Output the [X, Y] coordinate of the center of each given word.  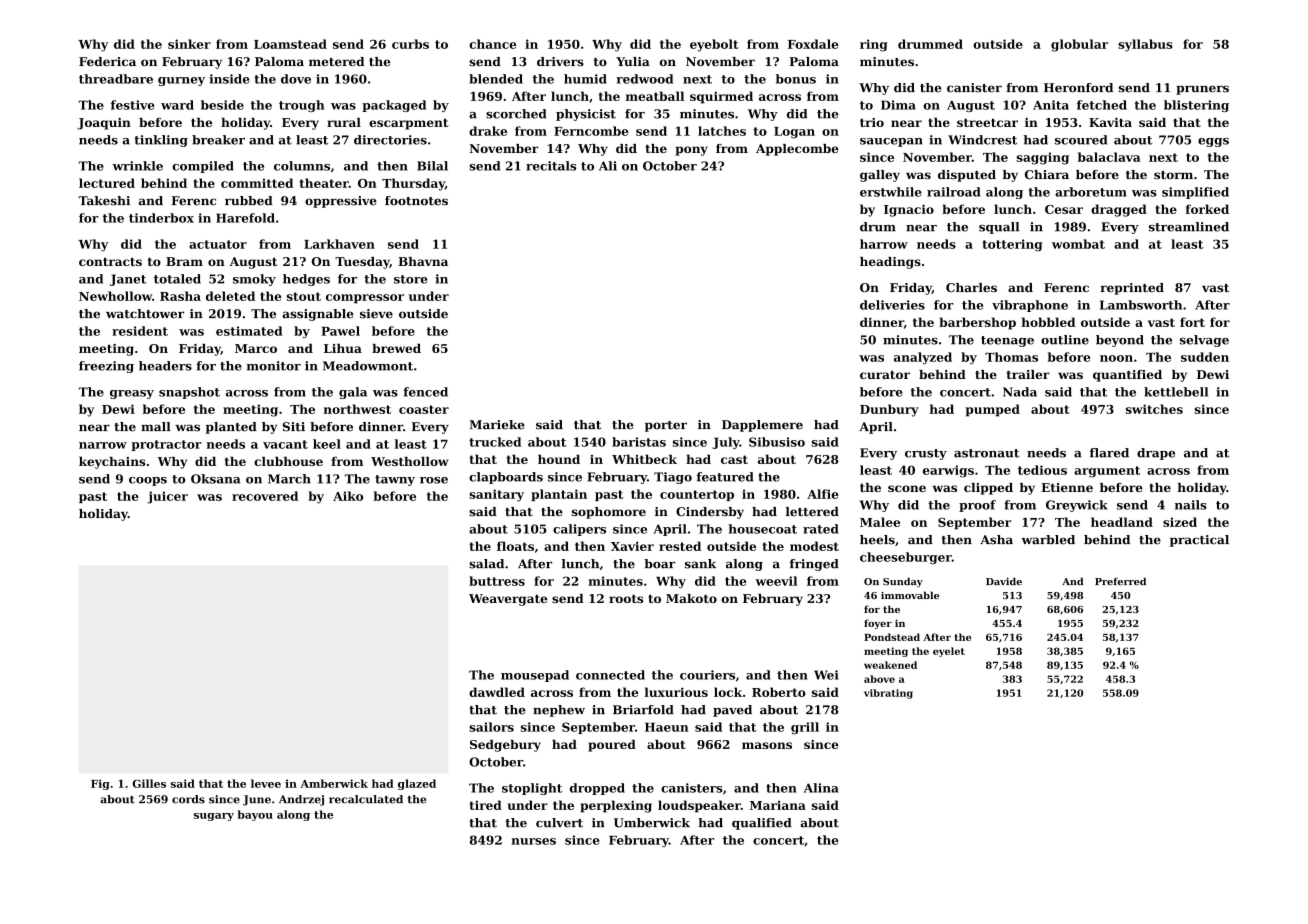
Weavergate [508, 600]
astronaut [986, 453]
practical [1199, 541]
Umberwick [652, 823]
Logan [794, 133]
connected [610, 675]
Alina [821, 788]
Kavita [1110, 122]
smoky [254, 280]
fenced [425, 392]
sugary [214, 817]
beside [222, 105]
